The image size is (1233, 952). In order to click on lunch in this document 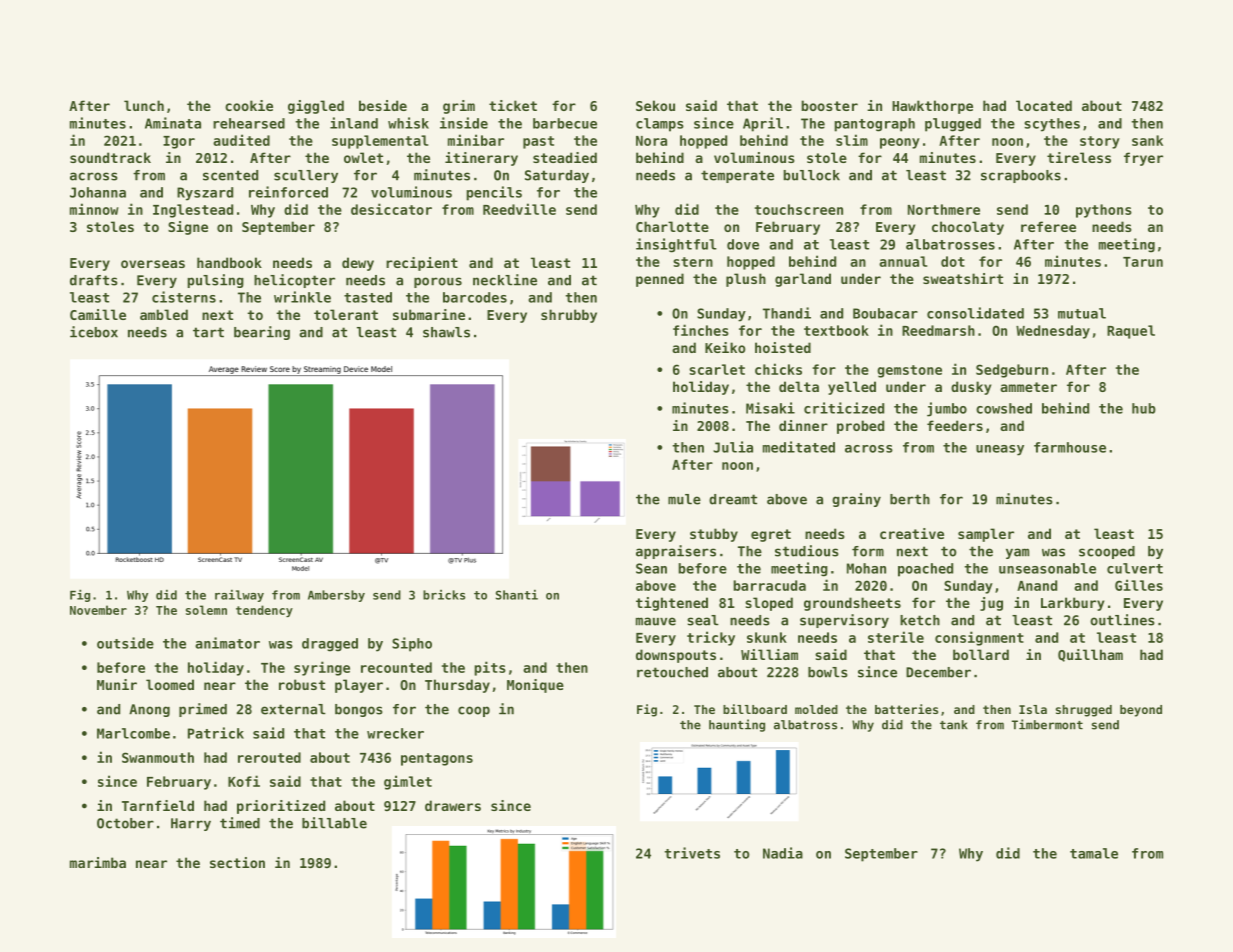, I will do `click(144, 105)`.
